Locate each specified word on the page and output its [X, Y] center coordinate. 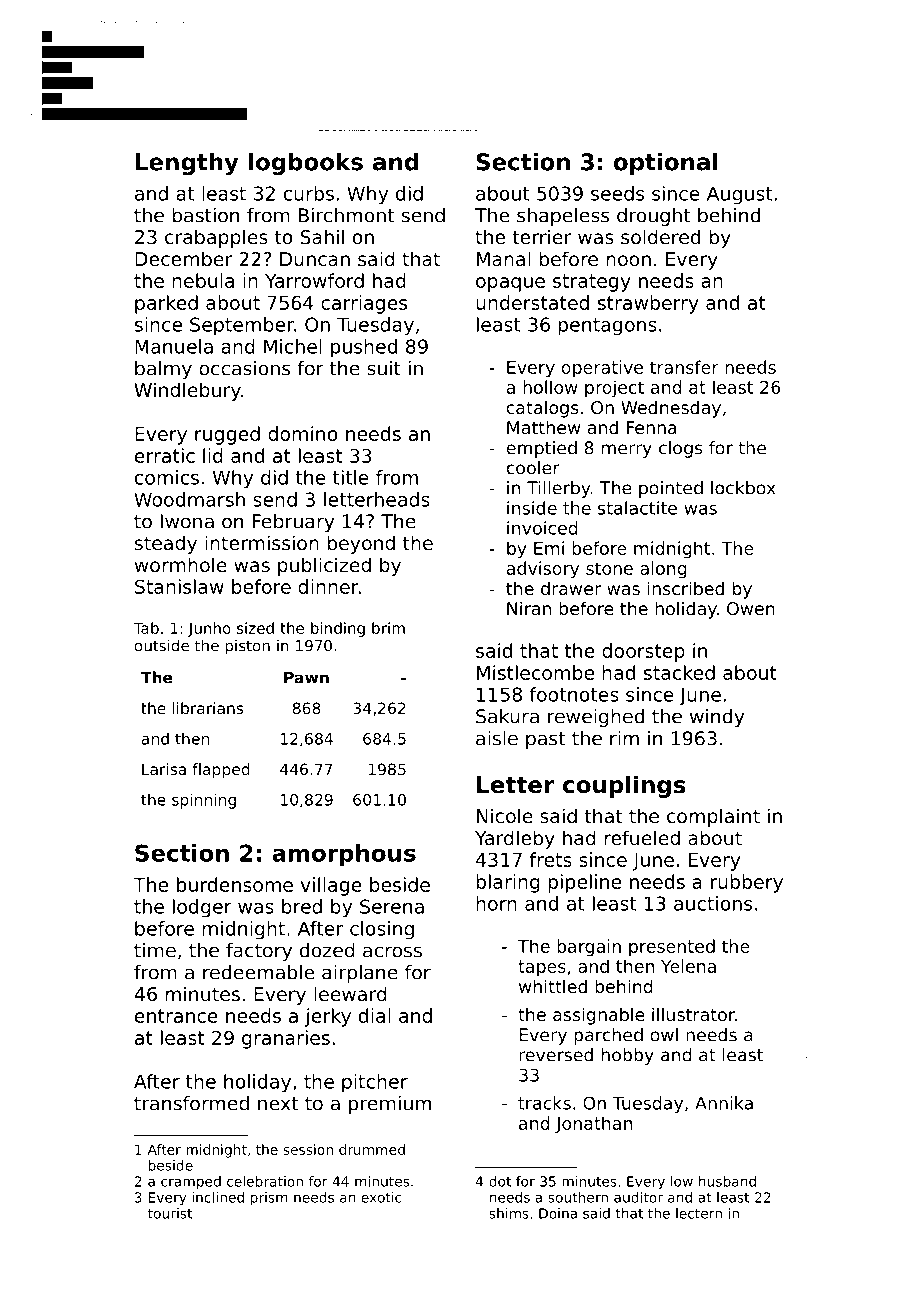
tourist [170, 1213]
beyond [361, 544]
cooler [533, 468]
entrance [176, 1016]
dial [375, 1015]
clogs [680, 449]
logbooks [306, 164]
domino [303, 433]
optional [666, 164]
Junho [209, 629]
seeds [617, 193]
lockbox [743, 488]
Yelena [688, 966]
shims [509, 1213]
